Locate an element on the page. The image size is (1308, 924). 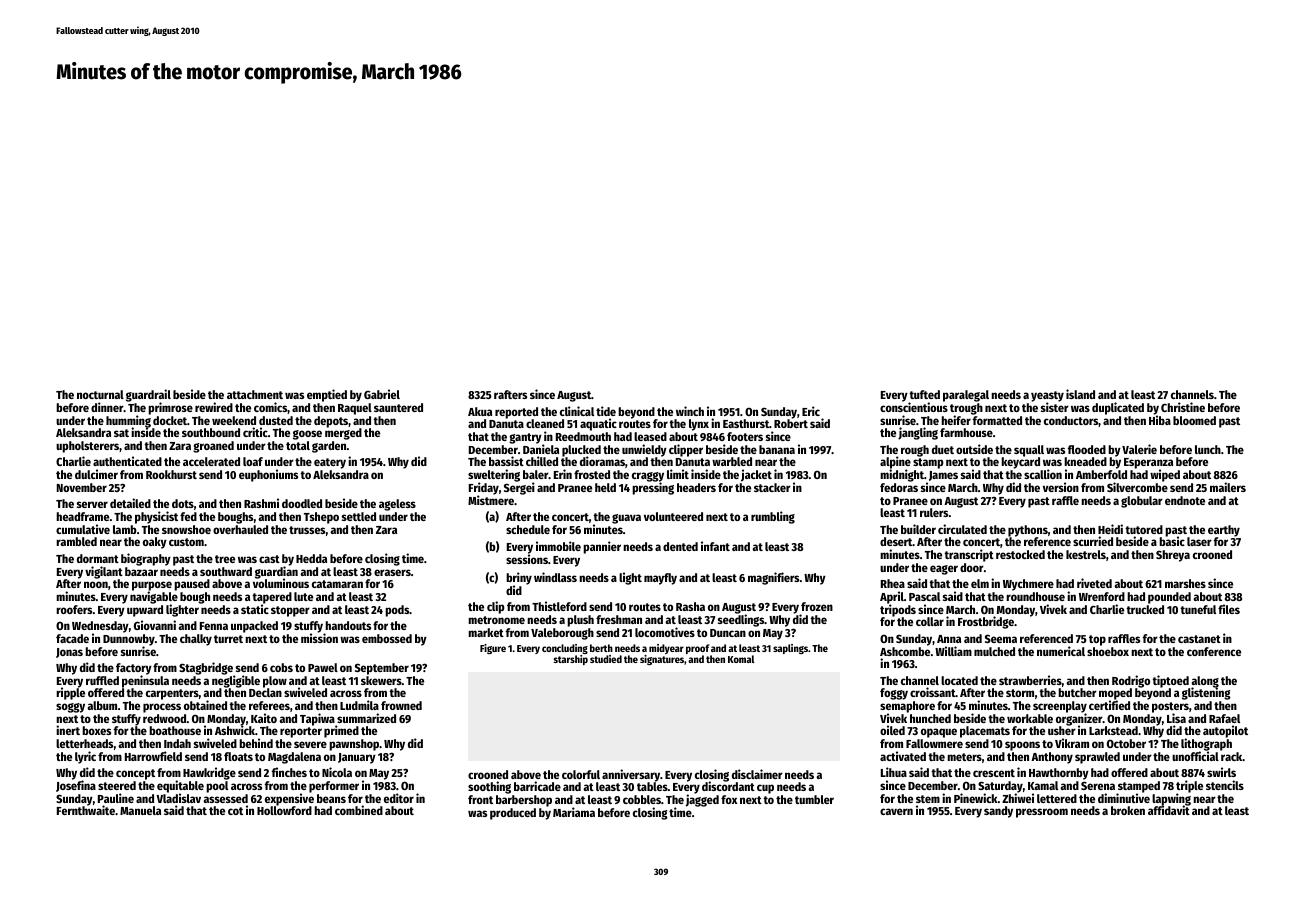
pannier is located at coordinates (602, 547).
